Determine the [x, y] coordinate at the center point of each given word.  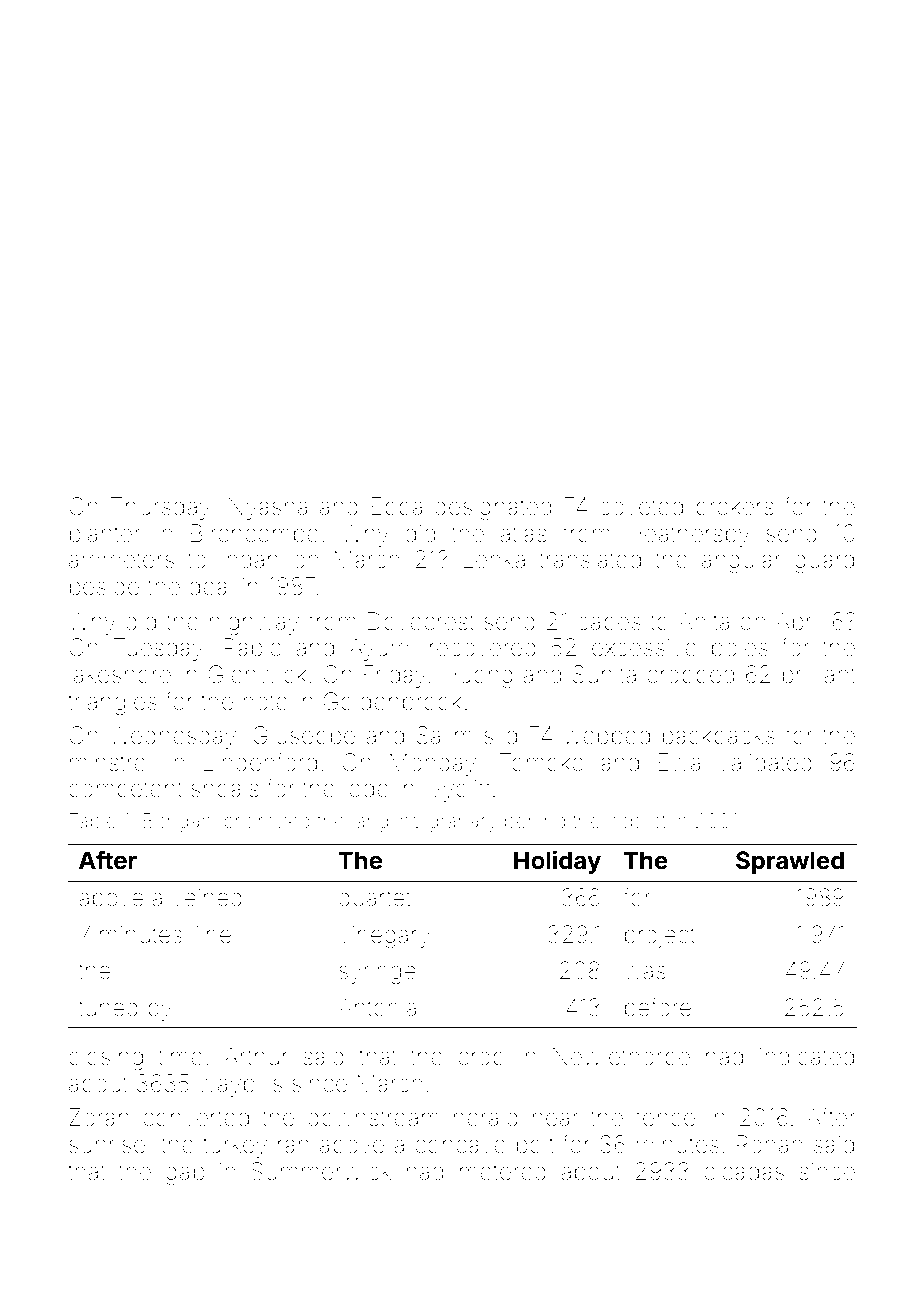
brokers [735, 506]
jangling [386, 823]
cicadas [744, 1171]
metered [503, 1172]
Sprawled [790, 862]
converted [196, 1117]
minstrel [110, 762]
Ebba [396, 506]
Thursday [160, 508]
